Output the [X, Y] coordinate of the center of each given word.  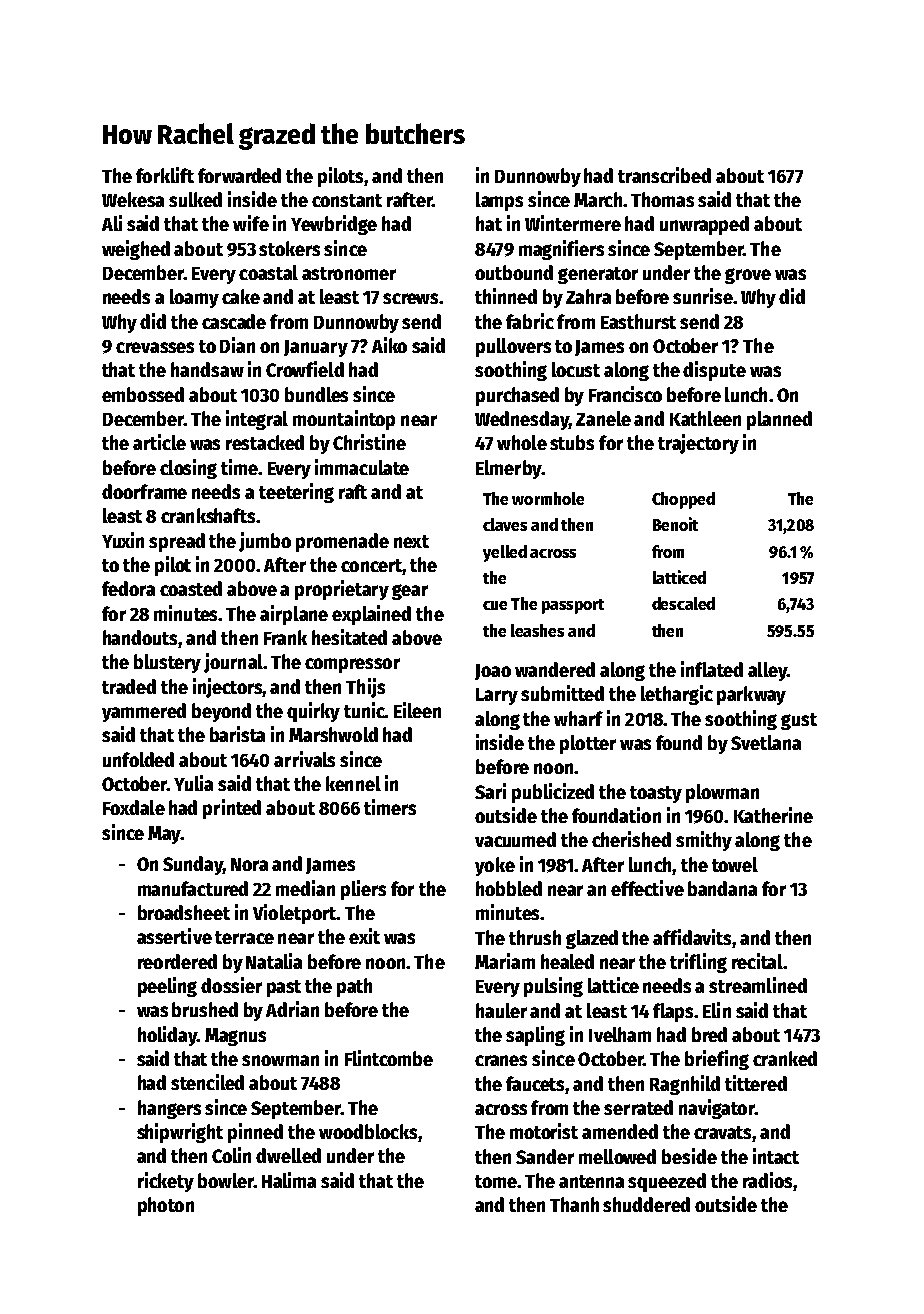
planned [779, 420]
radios [767, 1180]
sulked [195, 199]
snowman [280, 1060]
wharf [578, 718]
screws [411, 298]
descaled [683, 603]
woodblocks [368, 1131]
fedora [128, 588]
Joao [493, 672]
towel [735, 864]
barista [237, 734]
